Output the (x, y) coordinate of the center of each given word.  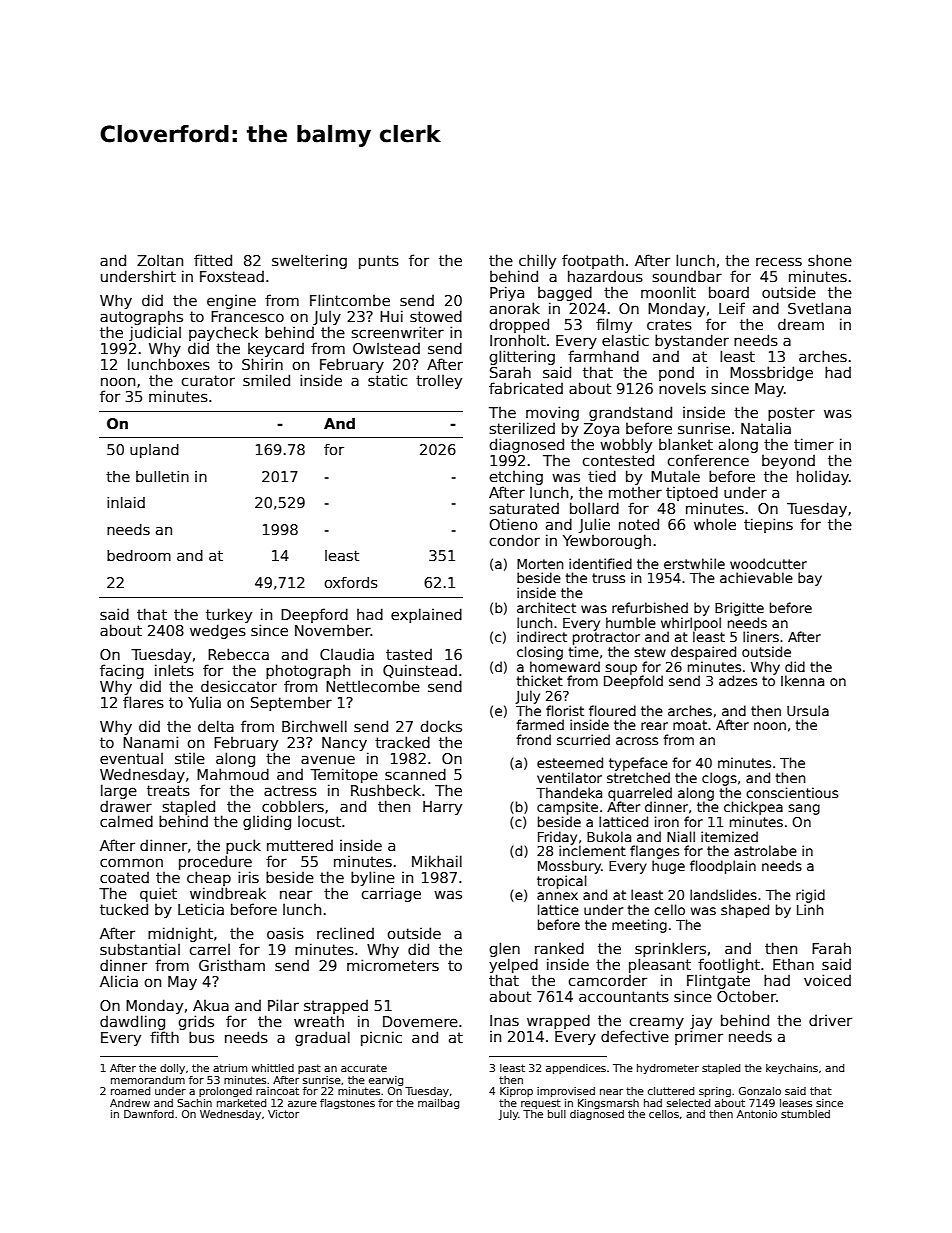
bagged (565, 293)
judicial (155, 333)
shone (830, 260)
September (291, 704)
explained (426, 615)
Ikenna (802, 680)
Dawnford (149, 1114)
